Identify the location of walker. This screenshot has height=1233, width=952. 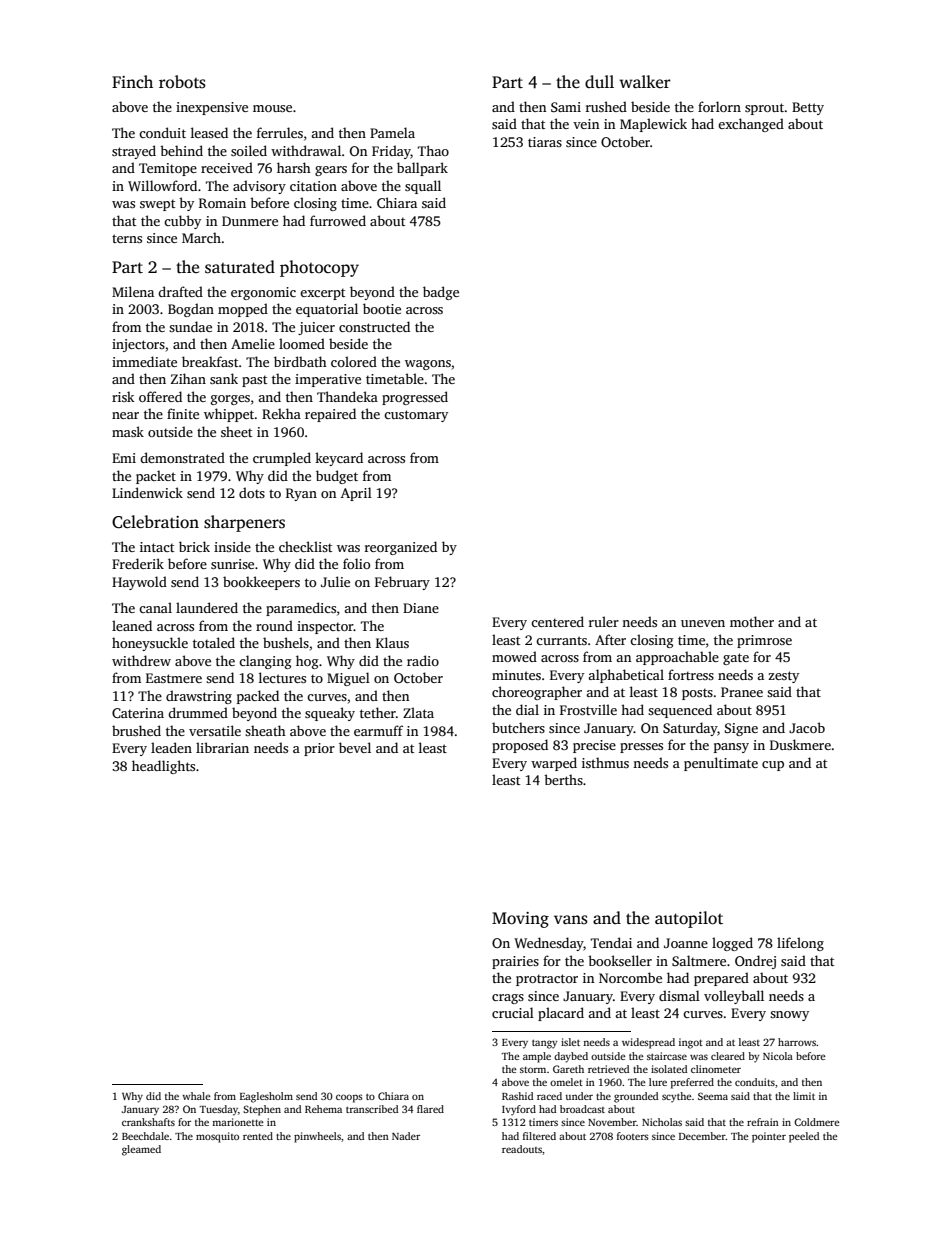
(645, 81).
